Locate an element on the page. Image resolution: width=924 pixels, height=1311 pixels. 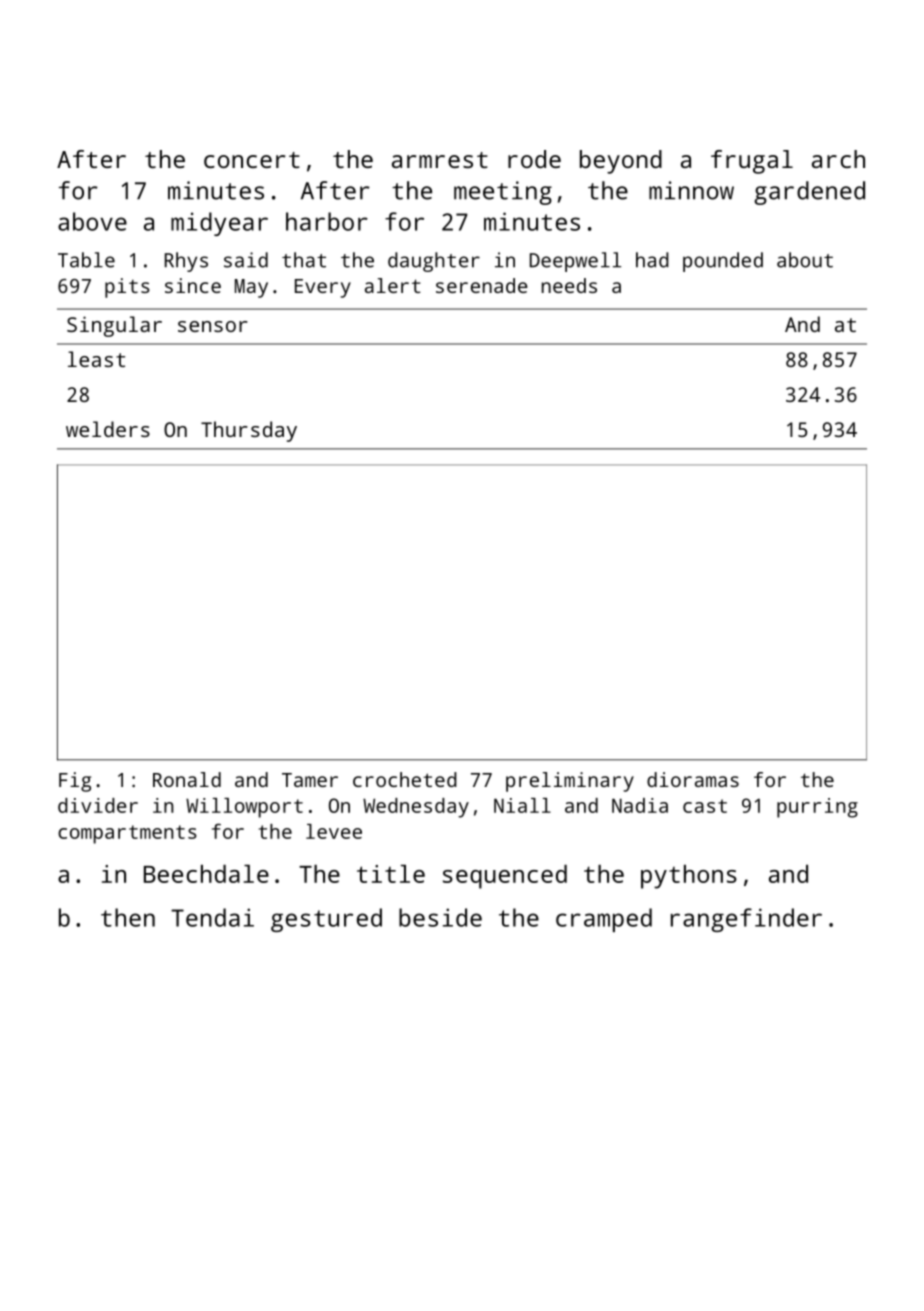
had is located at coordinates (652, 260).
